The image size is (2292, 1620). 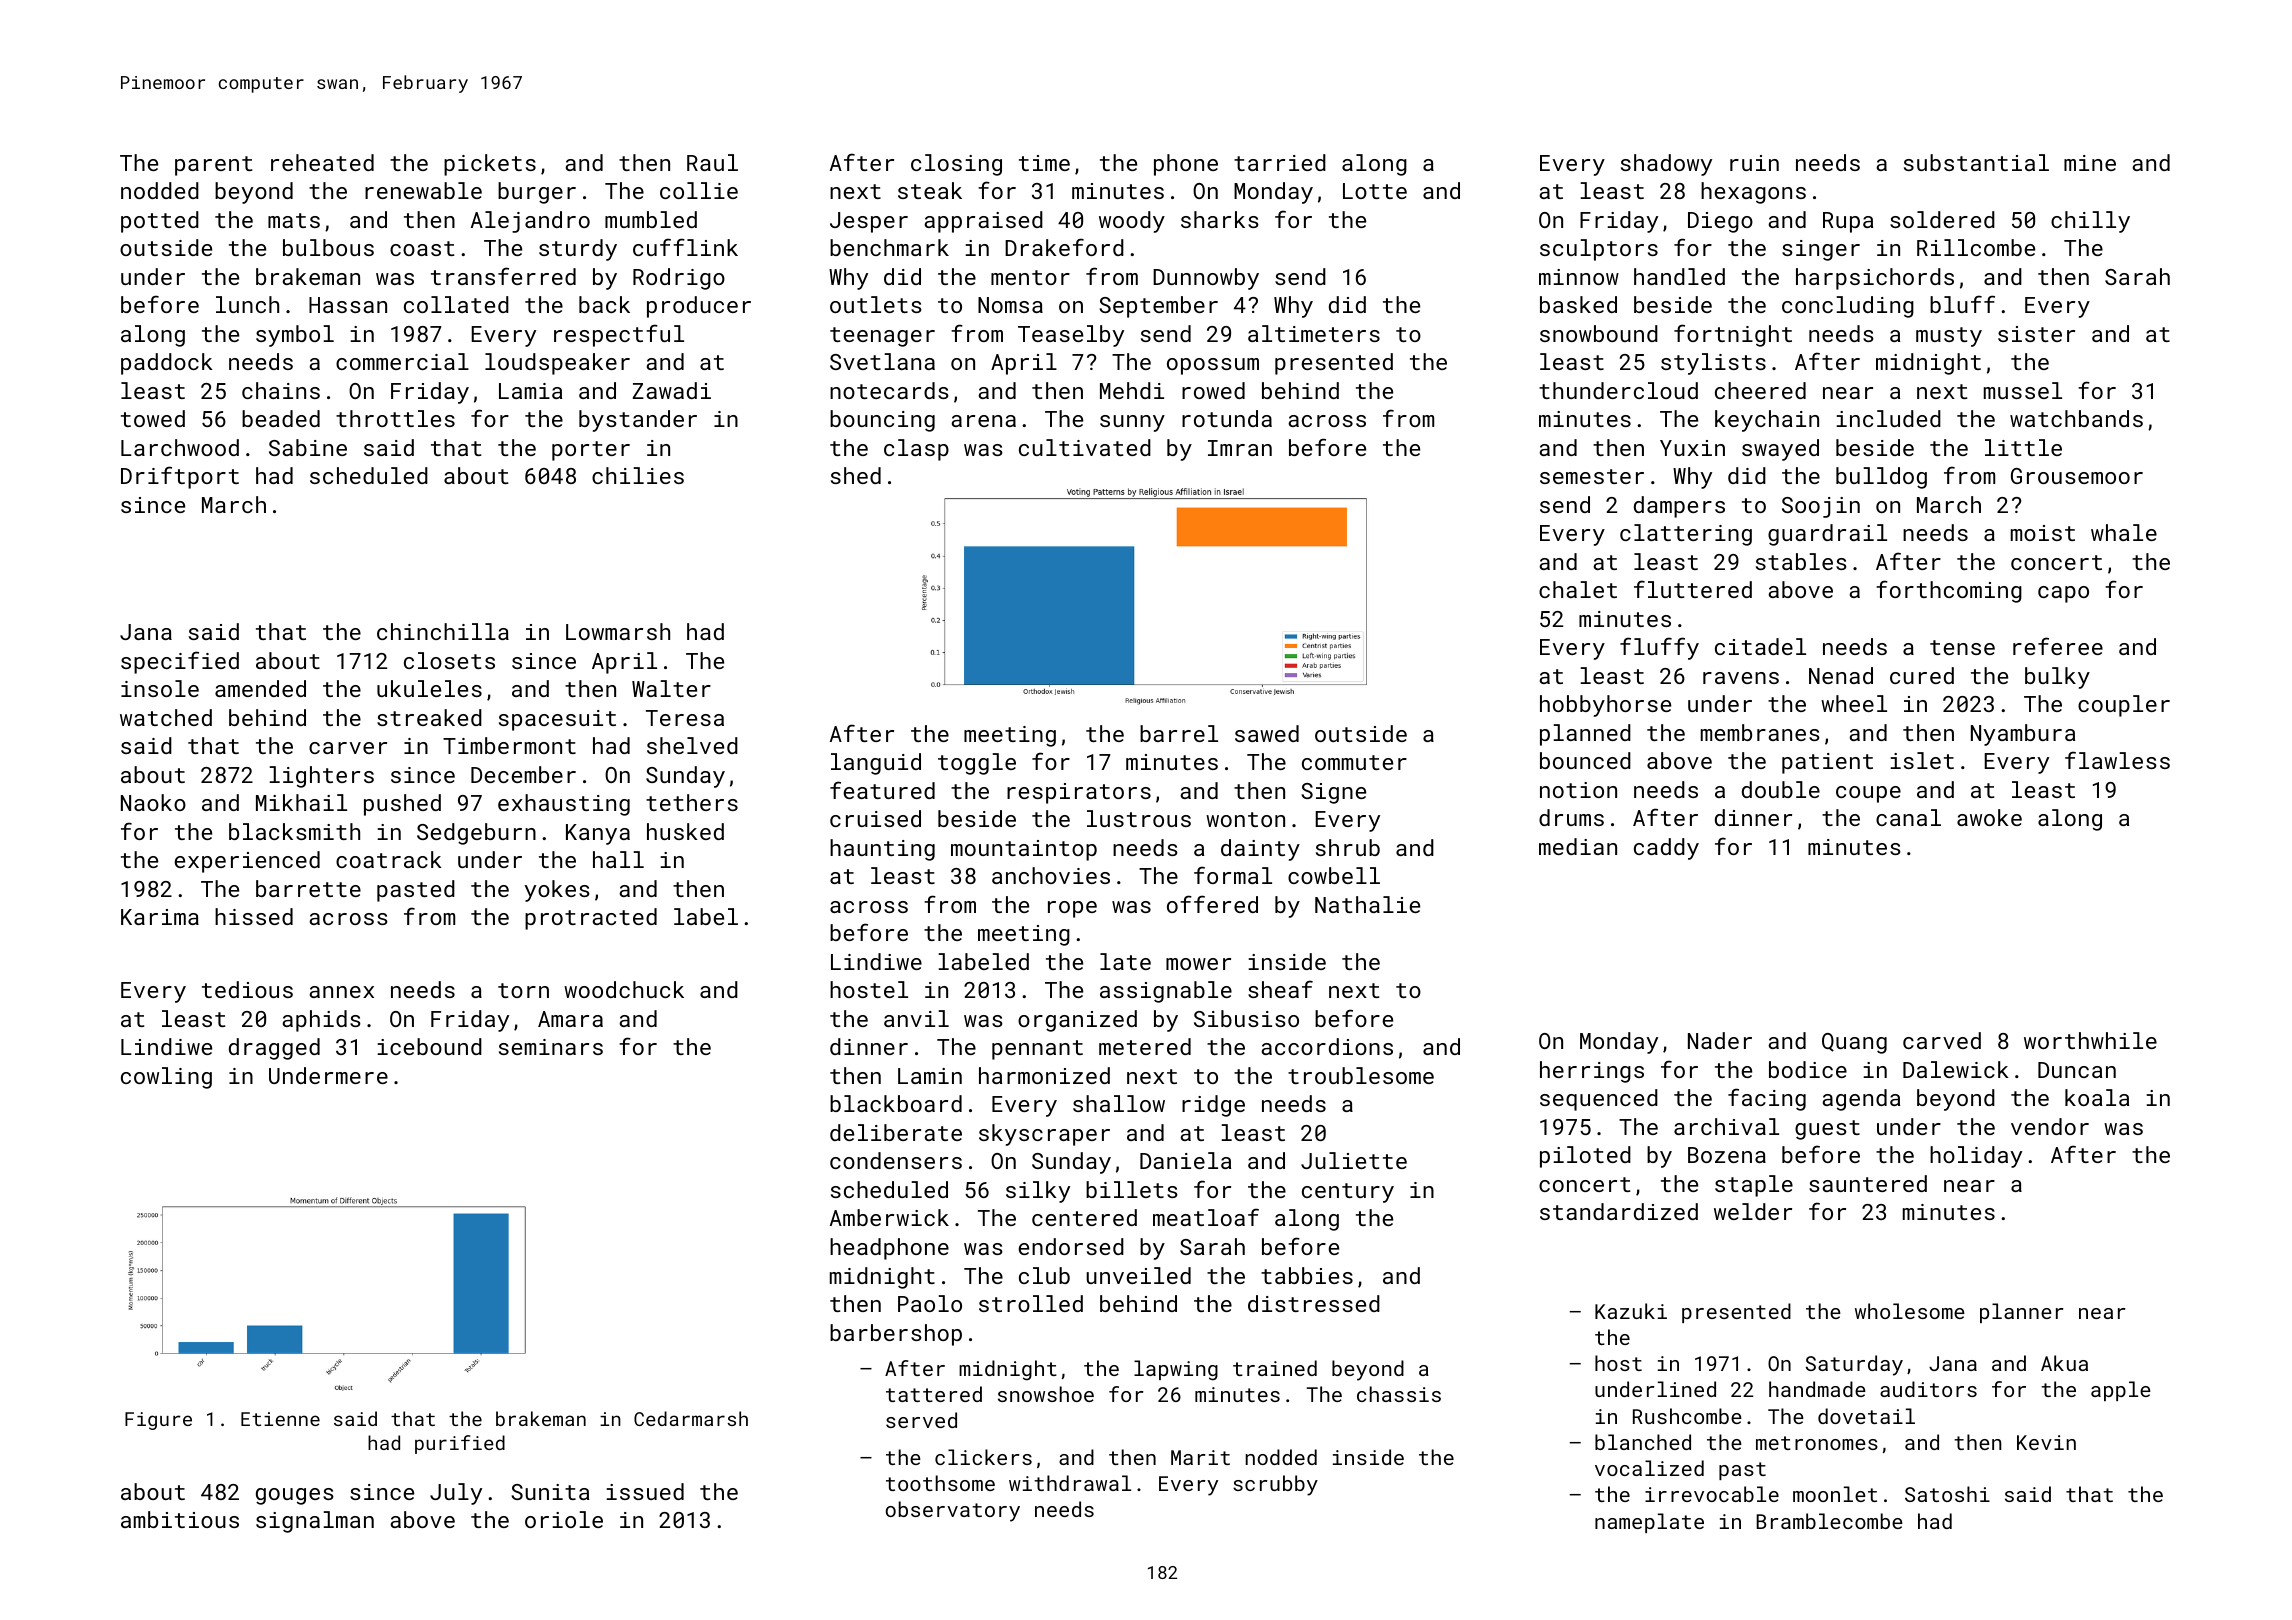 What do you see at coordinates (671, 688) in the document?
I see `Walter` at bounding box center [671, 688].
